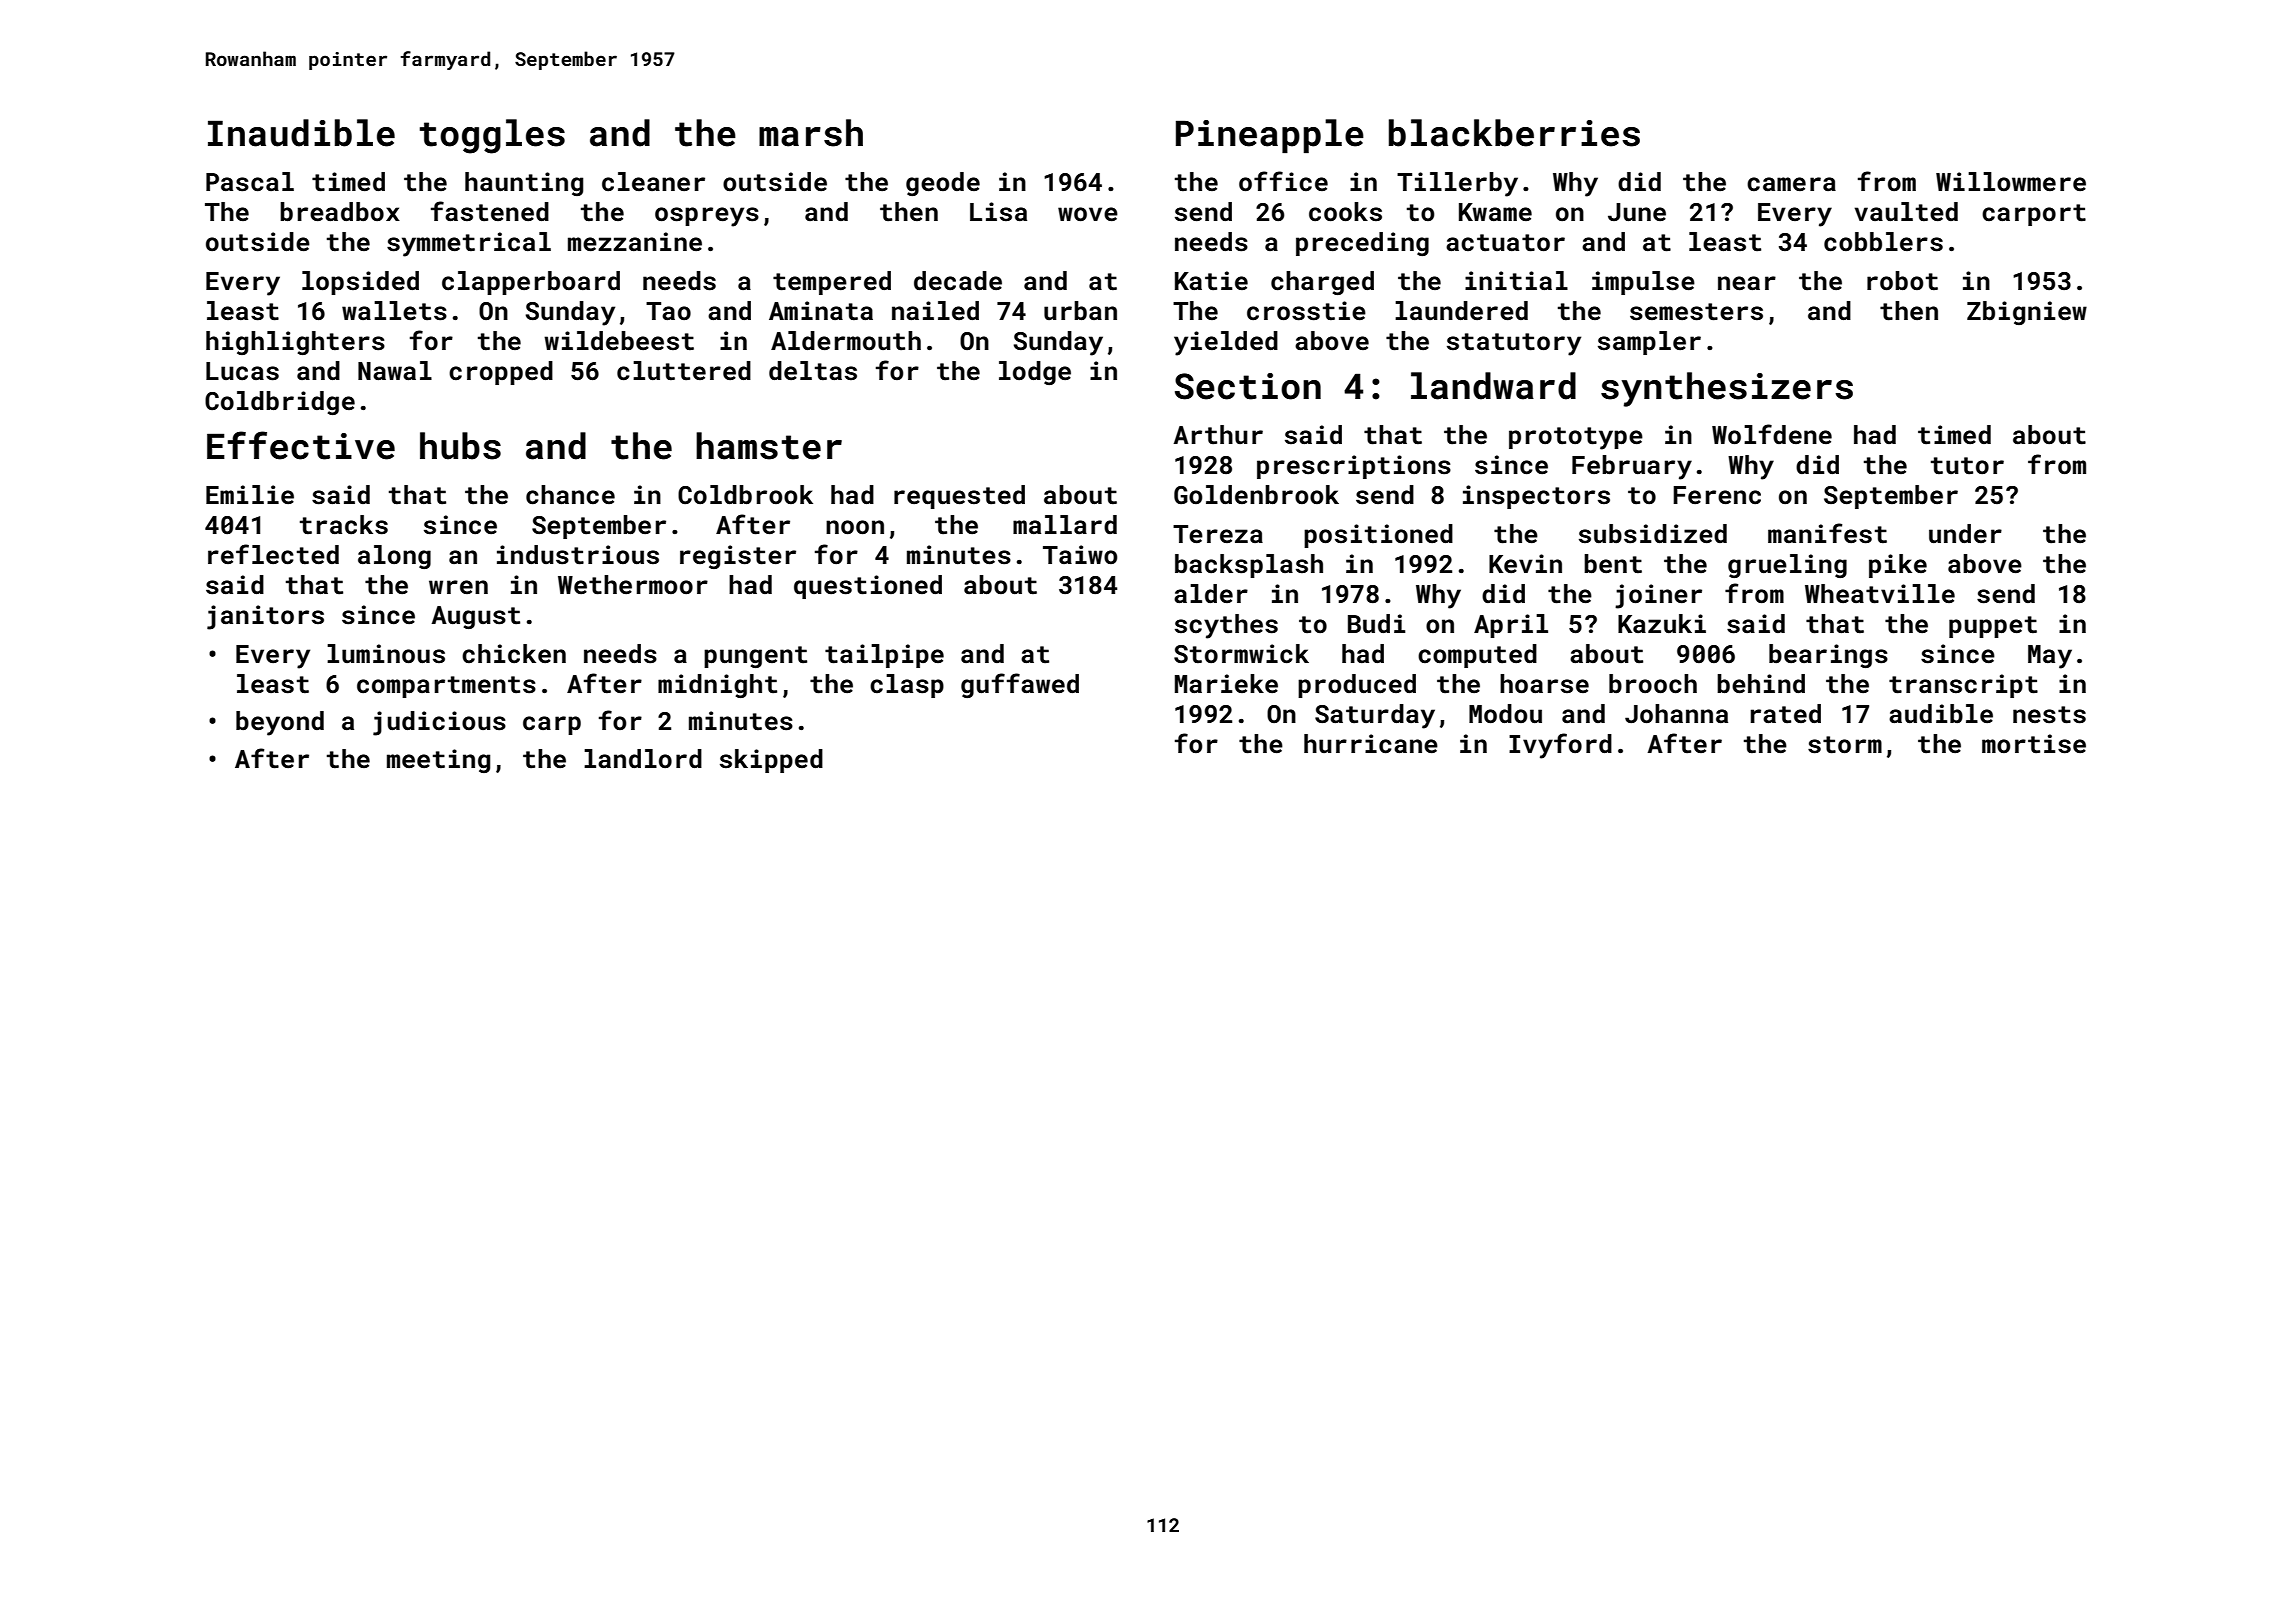 Image resolution: width=2292 pixels, height=1620 pixels. Describe the element at coordinates (492, 136) in the screenshot. I see `toggles` at that location.
